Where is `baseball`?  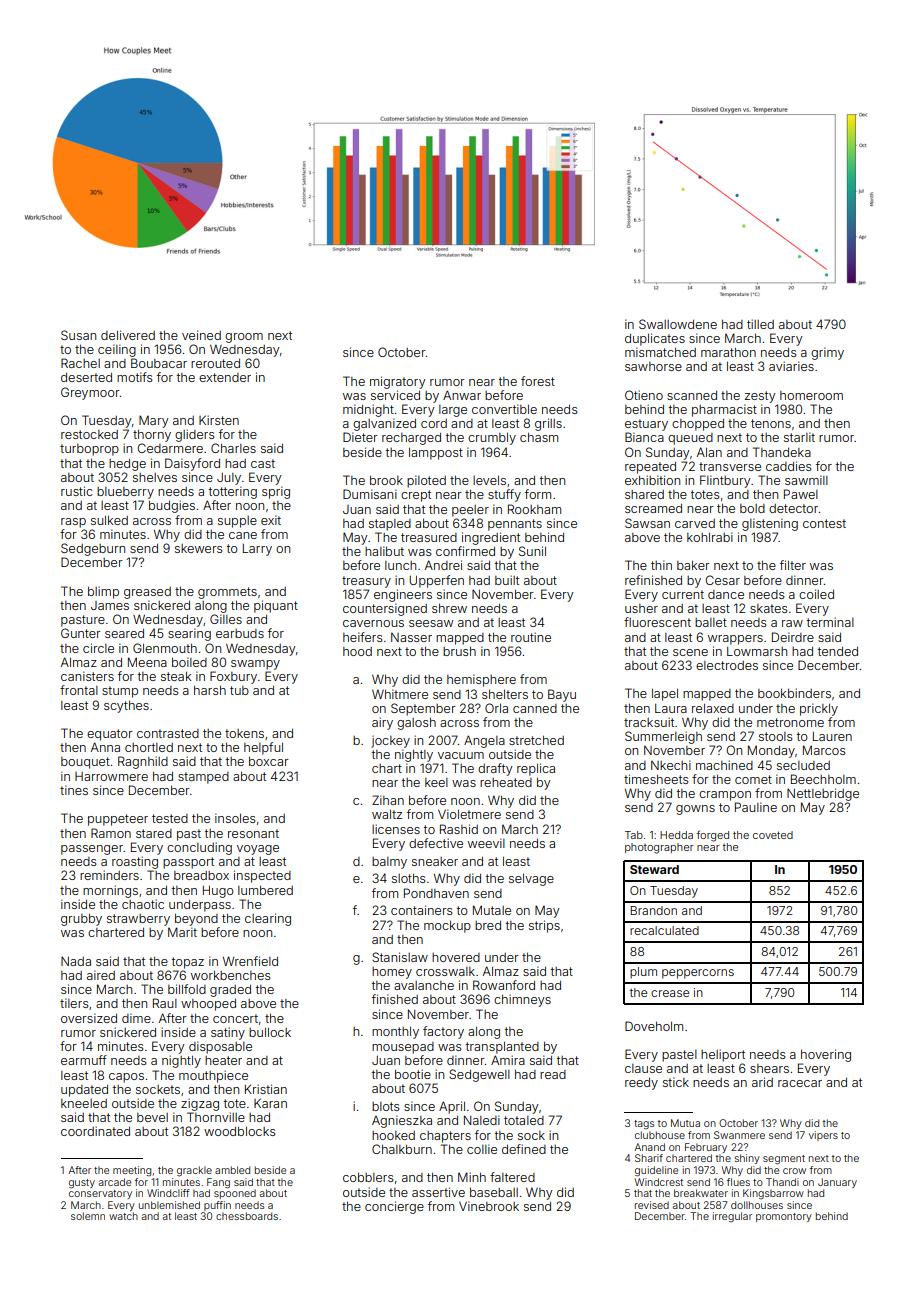 baseball is located at coordinates (494, 1192).
